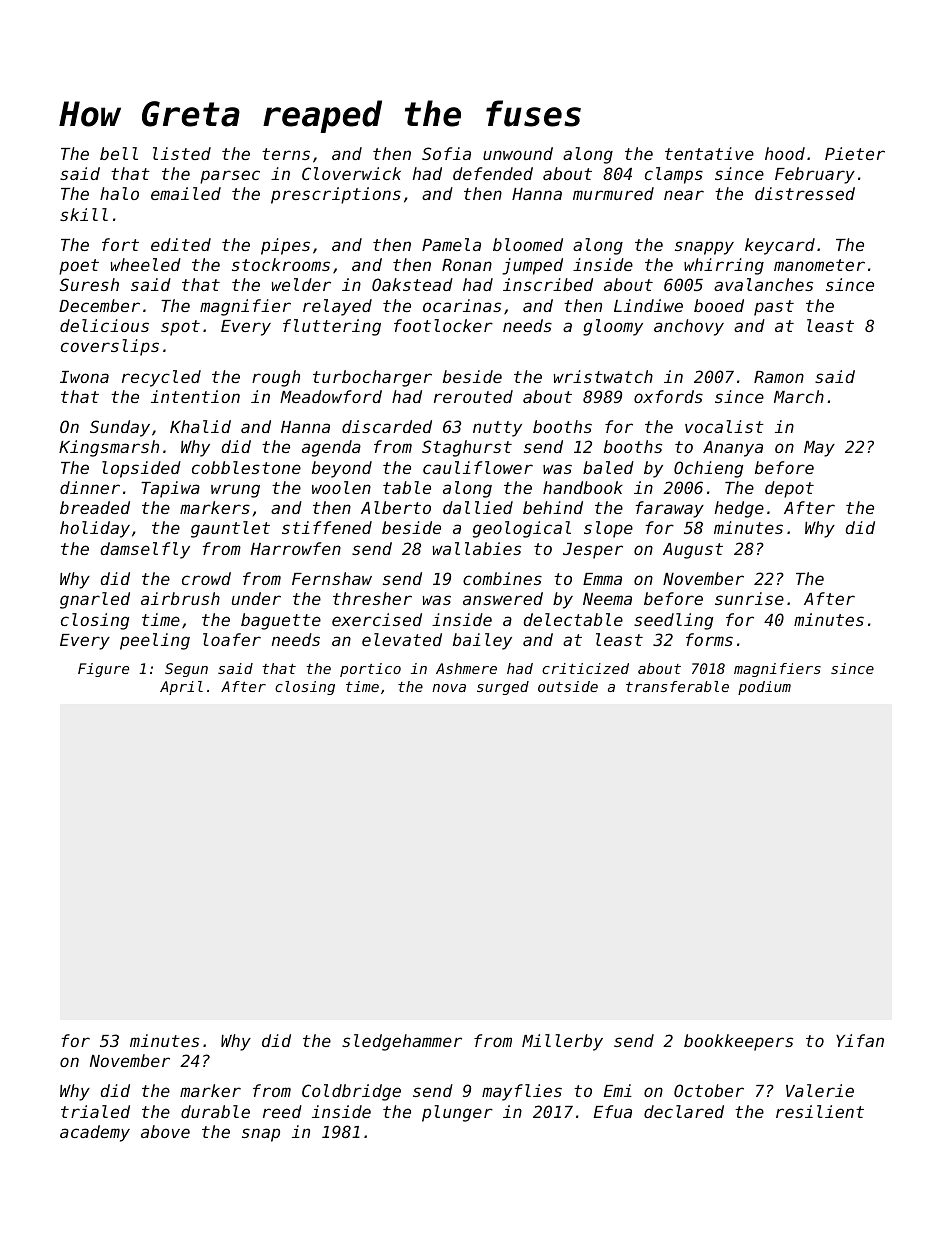  I want to click on Ramon, so click(779, 377).
